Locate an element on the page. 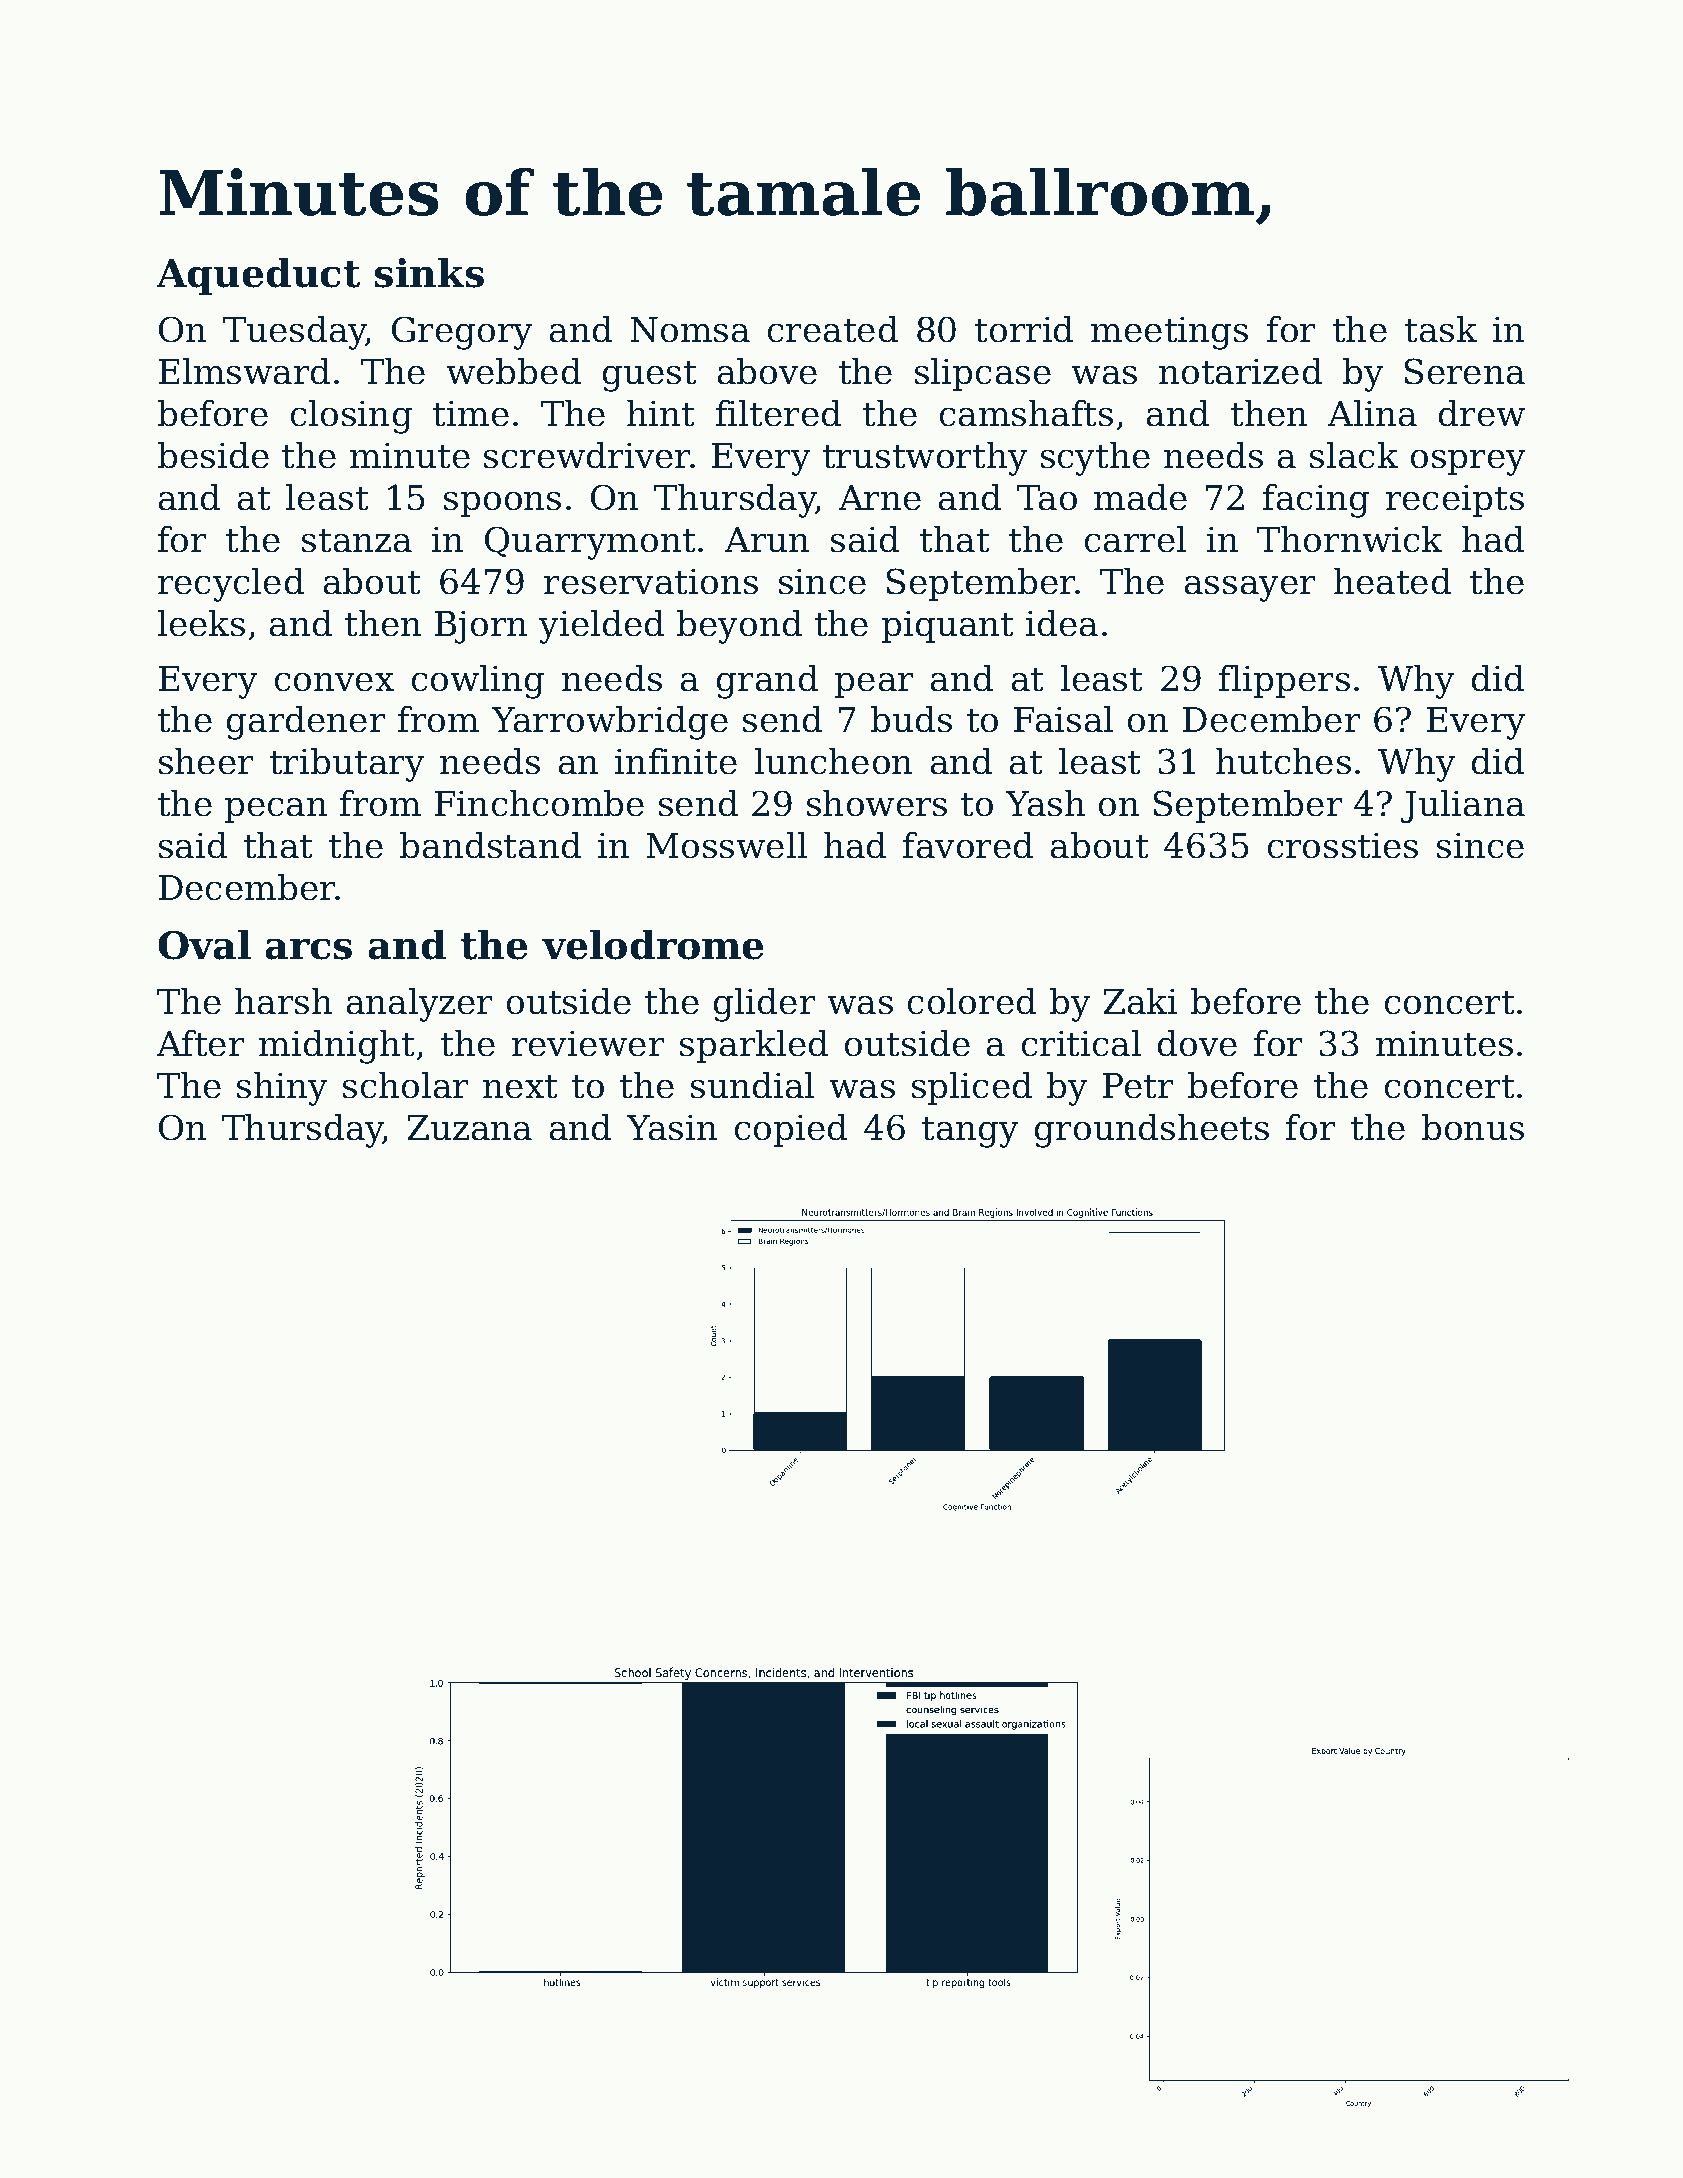 The width and height of the document is (1683, 2178). above is located at coordinates (767, 371).
